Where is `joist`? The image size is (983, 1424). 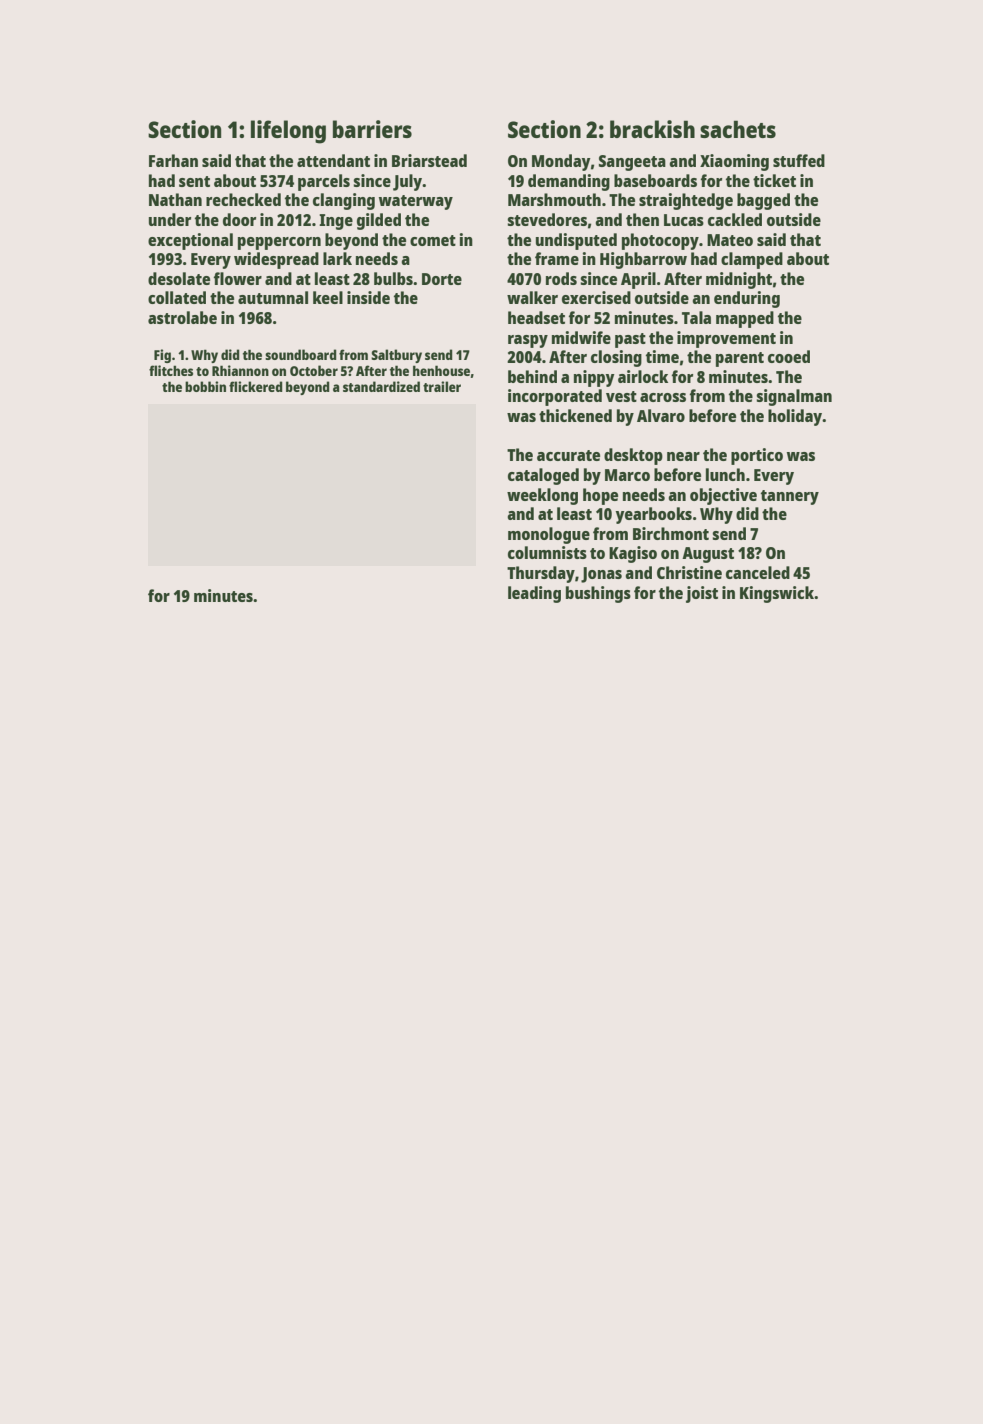 joist is located at coordinates (702, 594).
